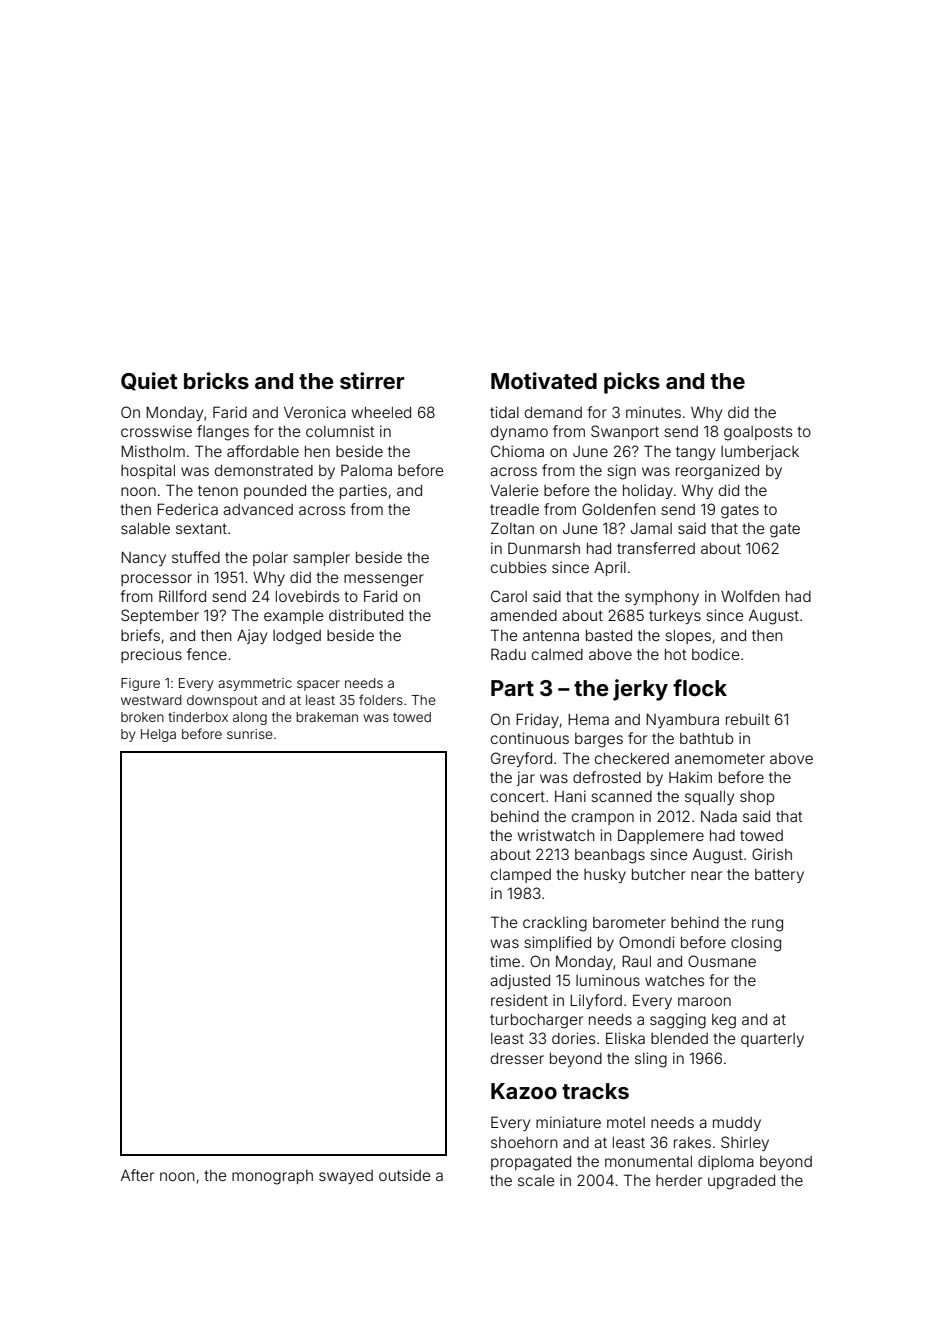 The width and height of the screenshot is (937, 1331). I want to click on tracks, so click(595, 1091).
